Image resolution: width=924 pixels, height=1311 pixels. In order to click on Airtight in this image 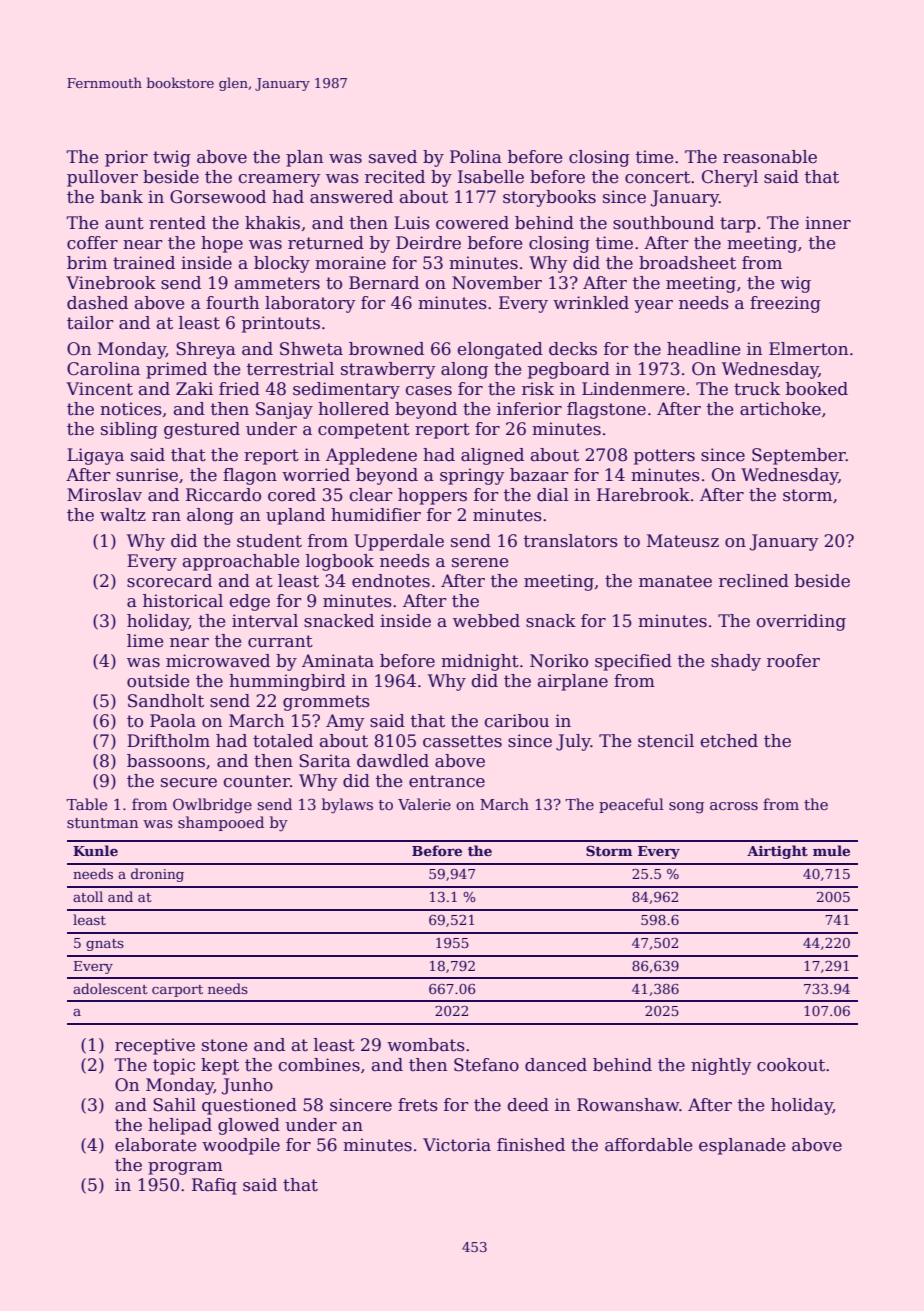, I will do `click(777, 852)`.
